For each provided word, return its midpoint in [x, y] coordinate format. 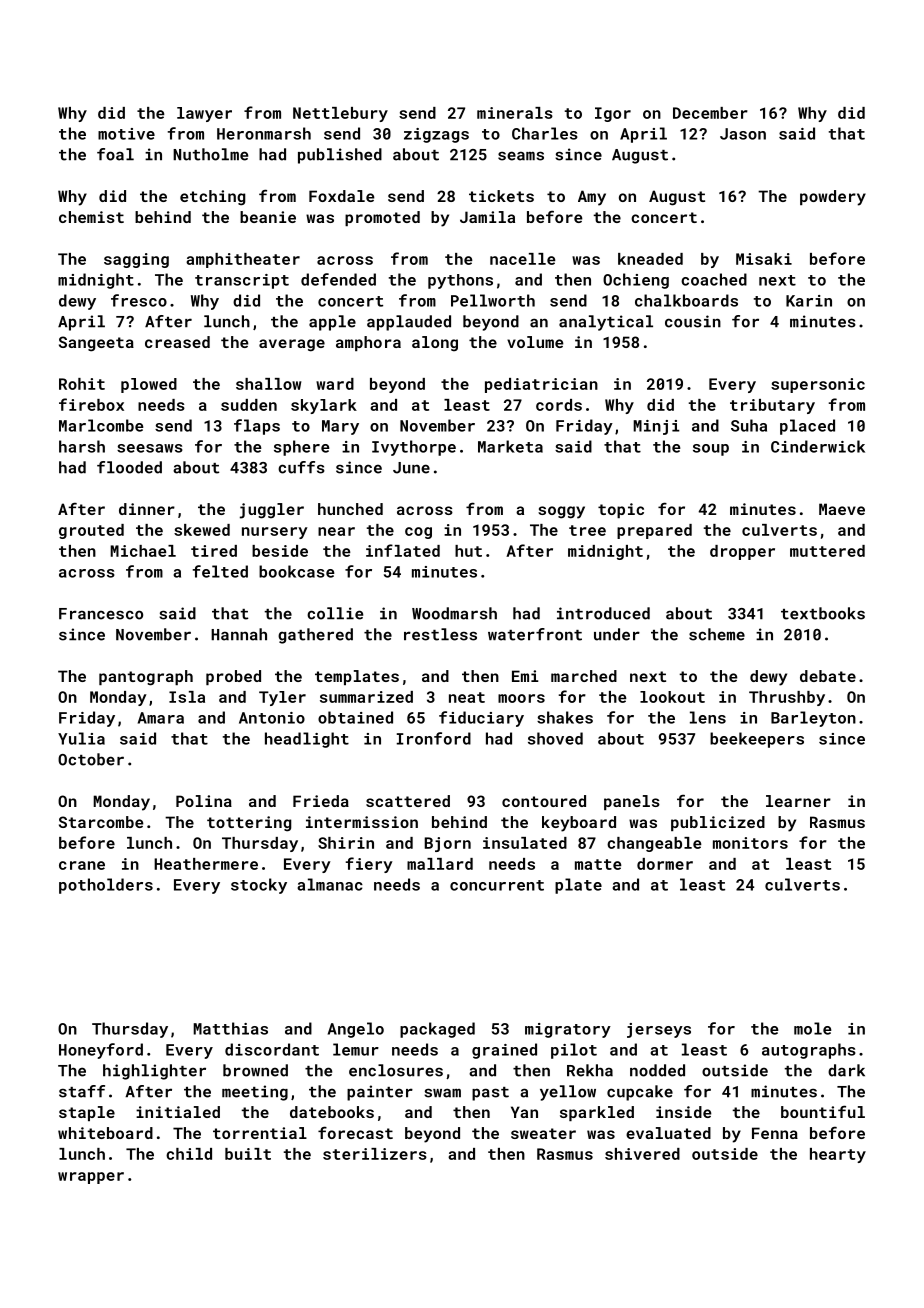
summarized [366, 697]
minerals [515, 113]
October [91, 759]
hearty [838, 1155]
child [189, 1154]
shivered [642, 1154]
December [710, 113]
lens [708, 717]
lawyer [204, 114]
